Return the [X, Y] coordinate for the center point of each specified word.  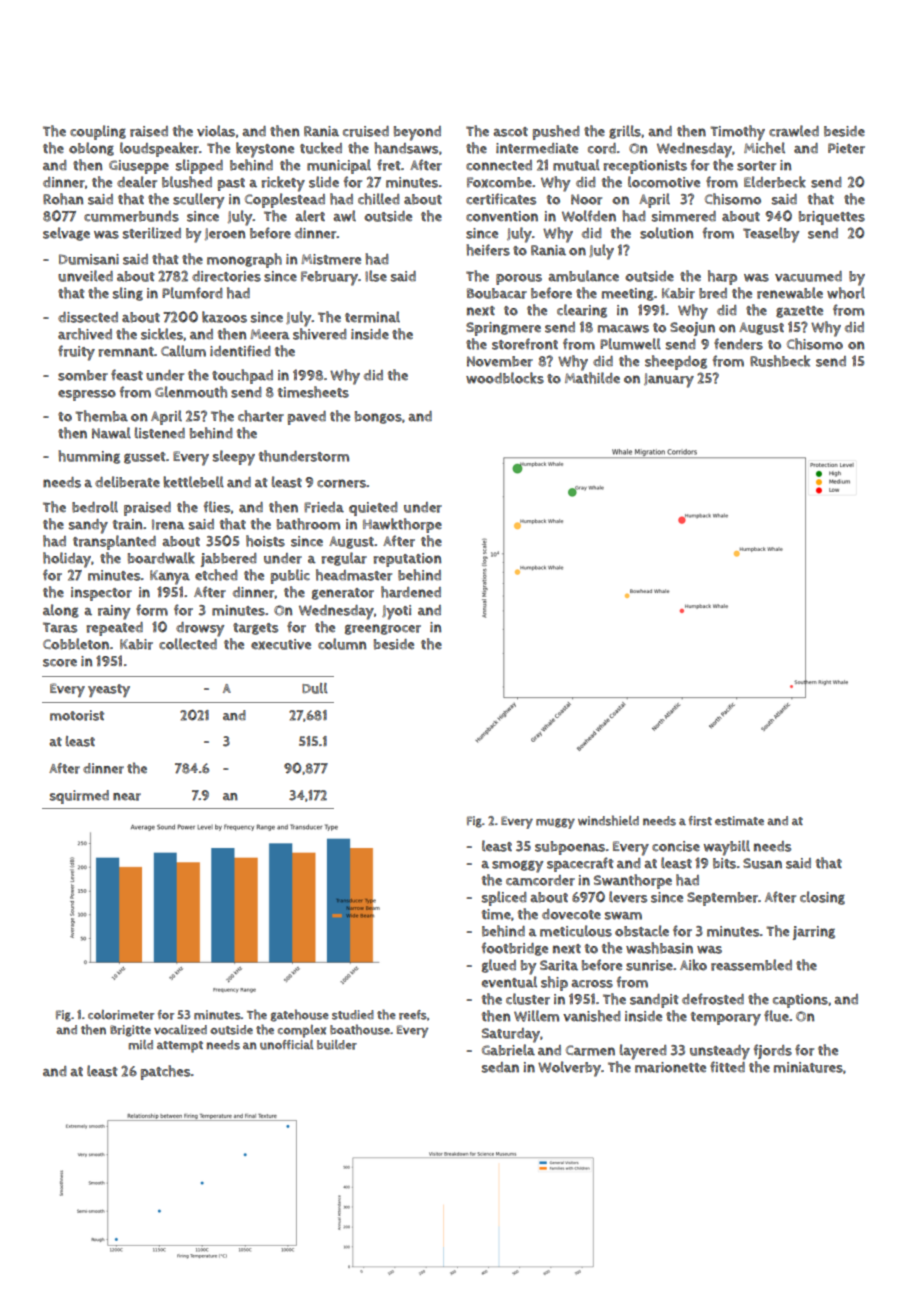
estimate [739, 821]
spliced [504, 898]
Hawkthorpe [402, 525]
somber [83, 375]
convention [502, 216]
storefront [525, 344]
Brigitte [130, 1031]
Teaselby [771, 235]
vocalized [180, 1030]
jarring [814, 933]
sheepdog [676, 362]
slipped [199, 166]
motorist [77, 715]
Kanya [170, 577]
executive [281, 644]
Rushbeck [780, 361]
